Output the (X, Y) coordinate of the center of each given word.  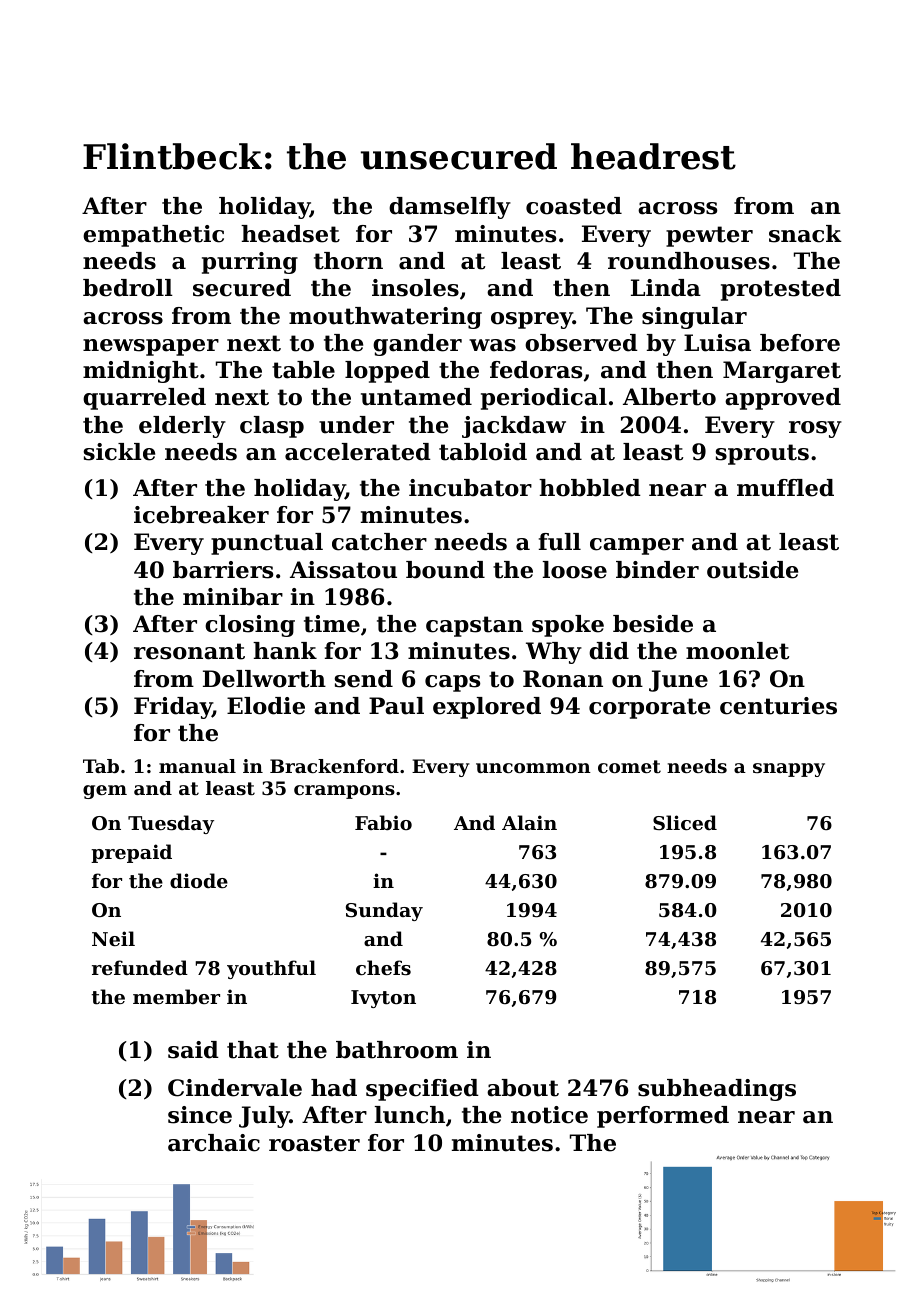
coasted (574, 206)
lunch (410, 1115)
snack (805, 234)
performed (663, 1117)
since (200, 1115)
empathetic (153, 236)
